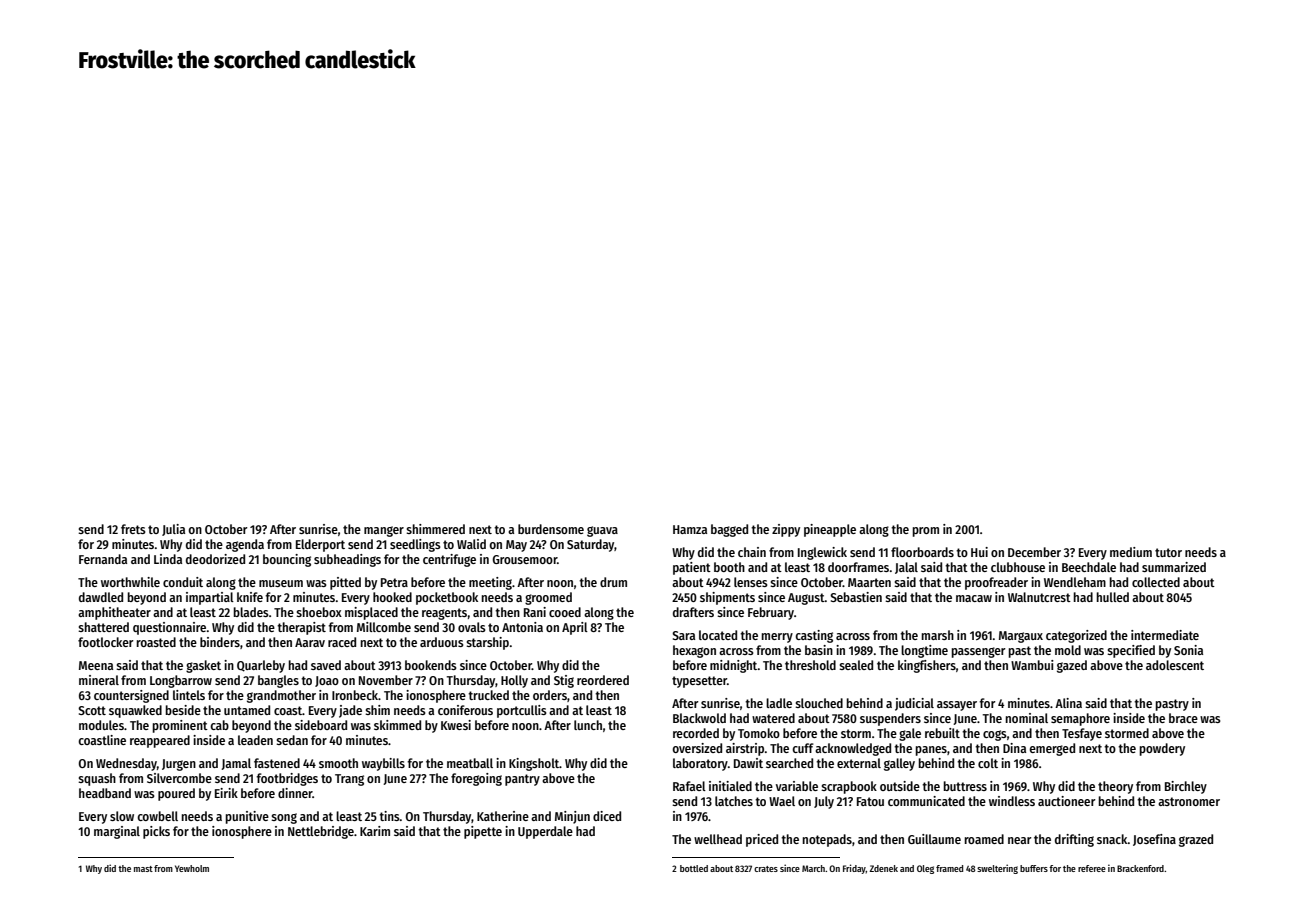 This image has height=924, width=1308. Describe the element at coordinates (1131, 552) in the image. I see `medium` at that location.
